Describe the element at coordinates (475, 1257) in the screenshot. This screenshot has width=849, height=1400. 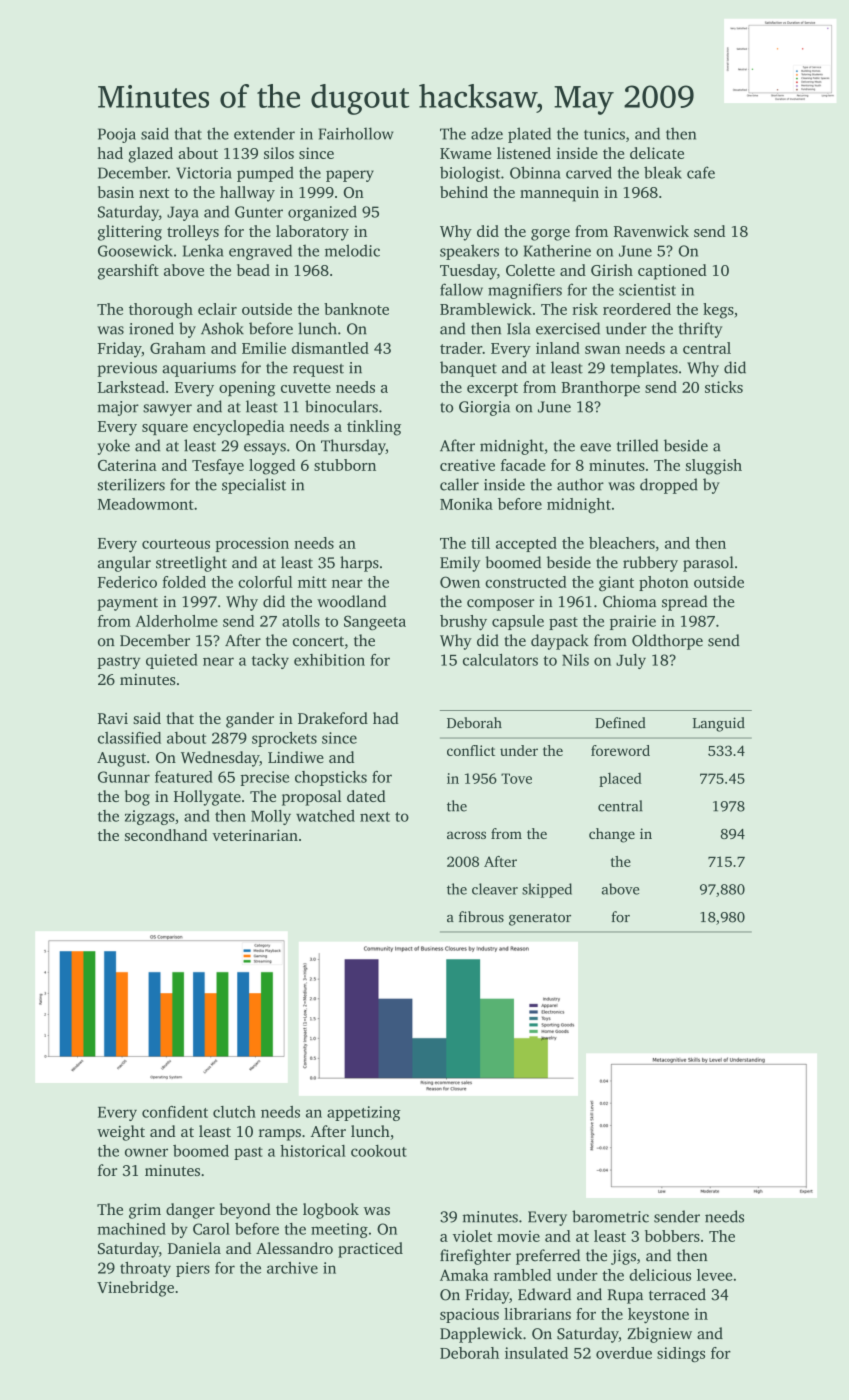
I see `firefighter` at that location.
